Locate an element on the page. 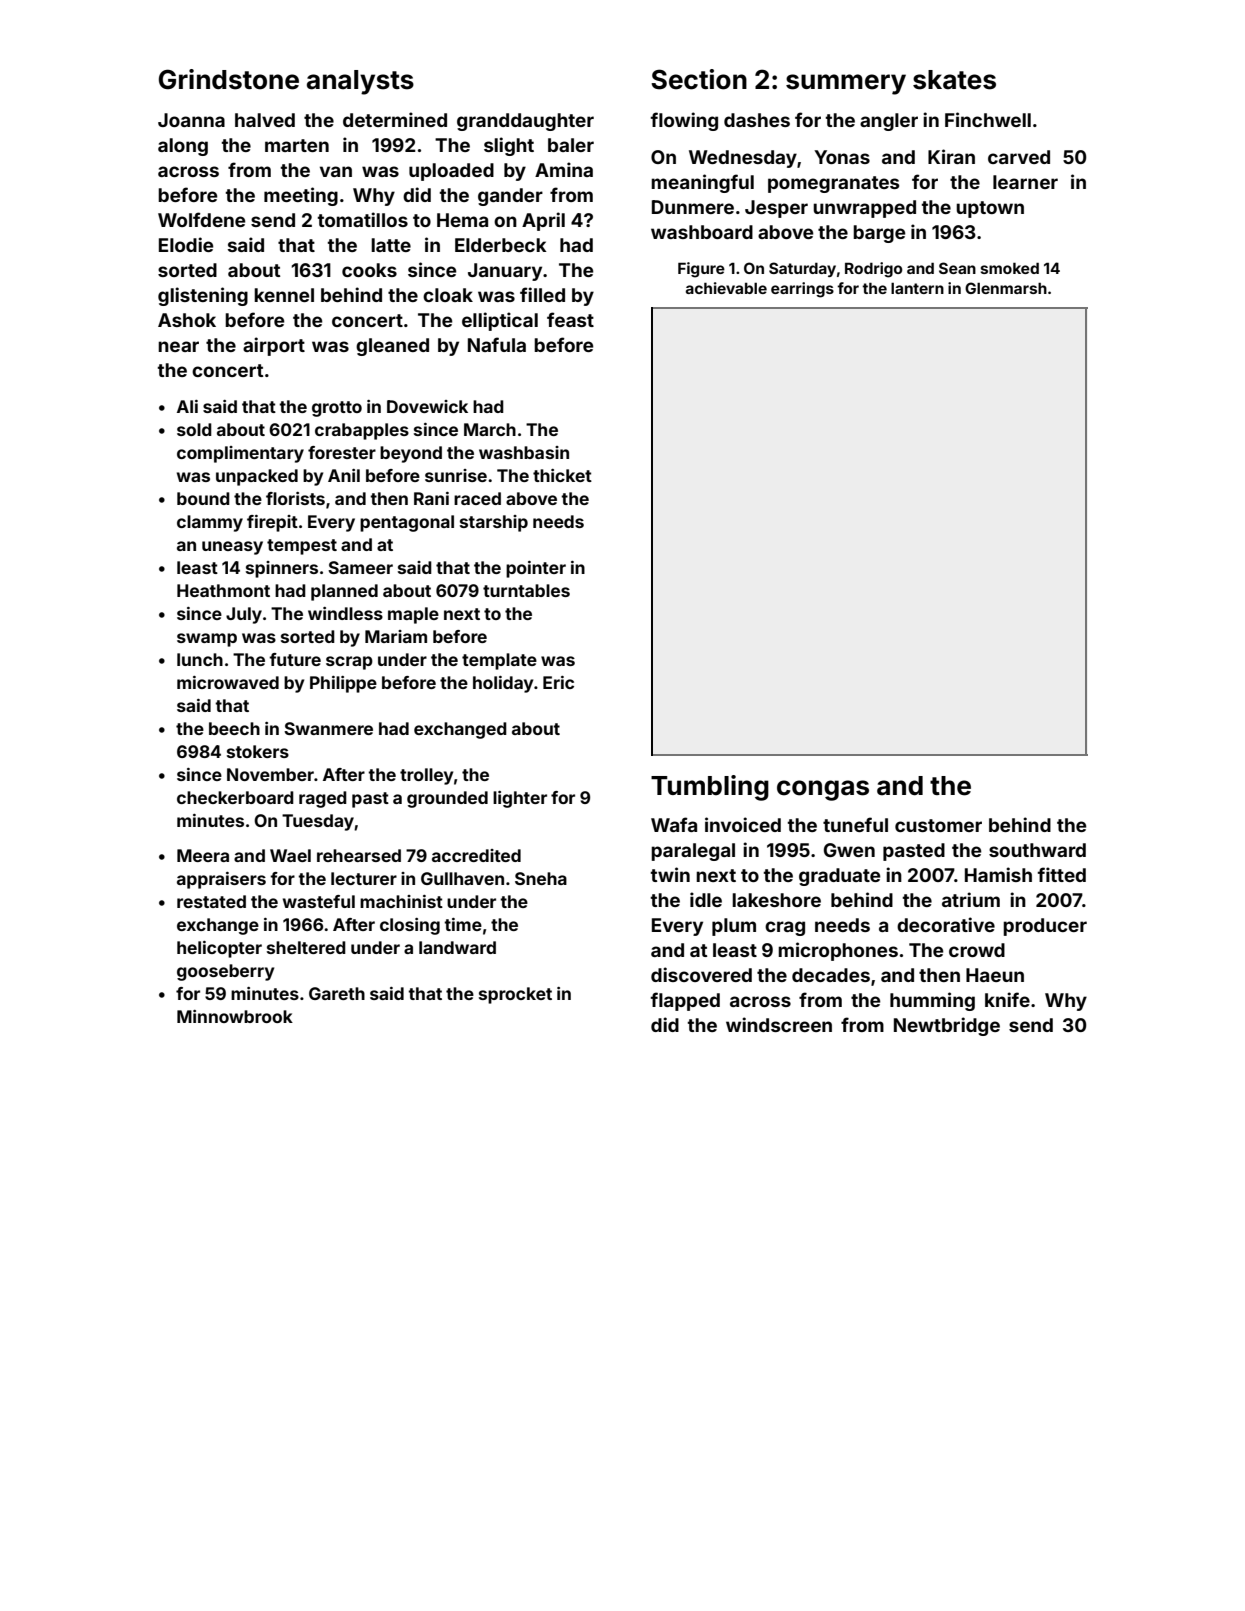  pointer is located at coordinates (536, 569).
